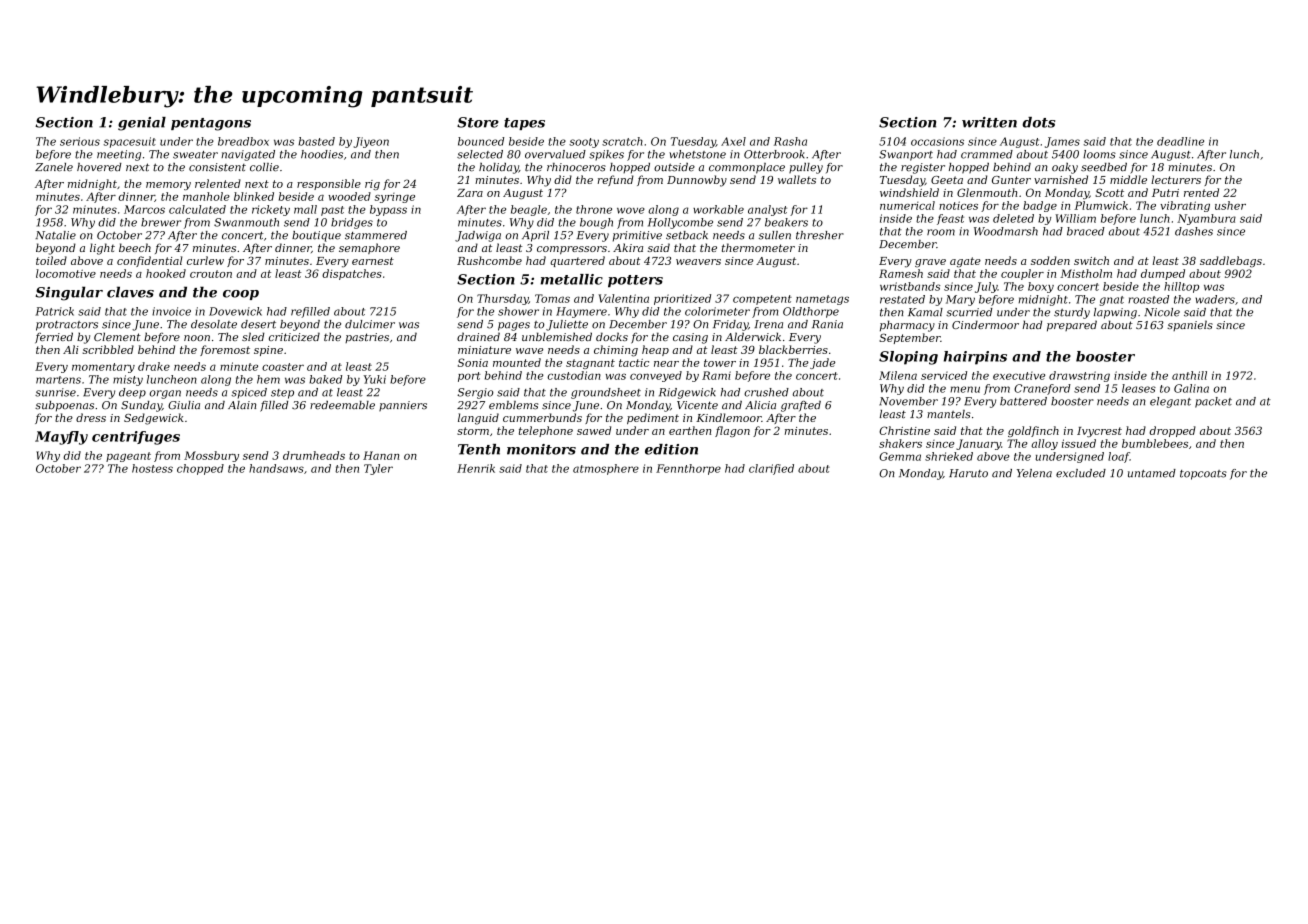  I want to click on outside, so click(674, 167).
